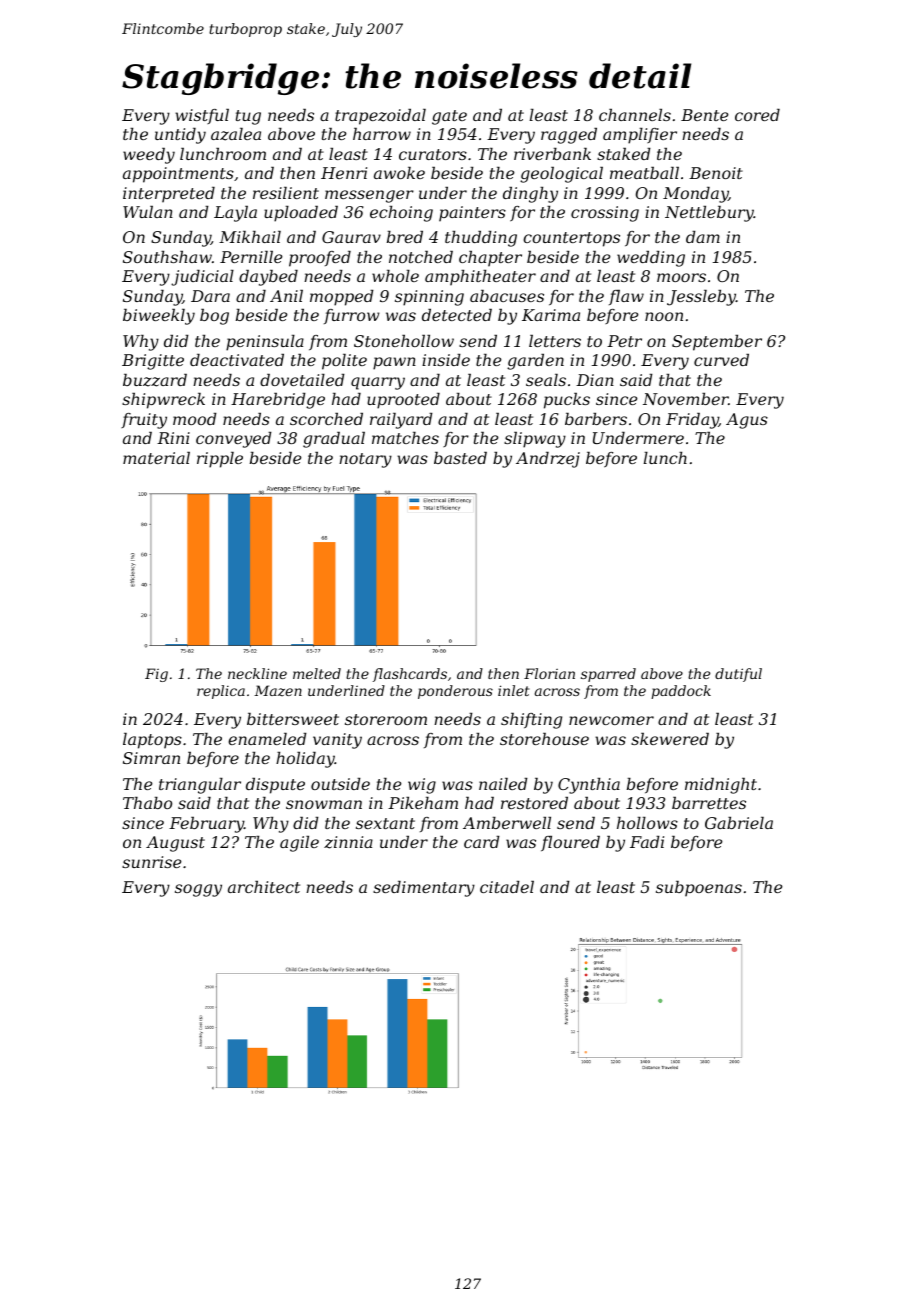  I want to click on nailed, so click(503, 784).
